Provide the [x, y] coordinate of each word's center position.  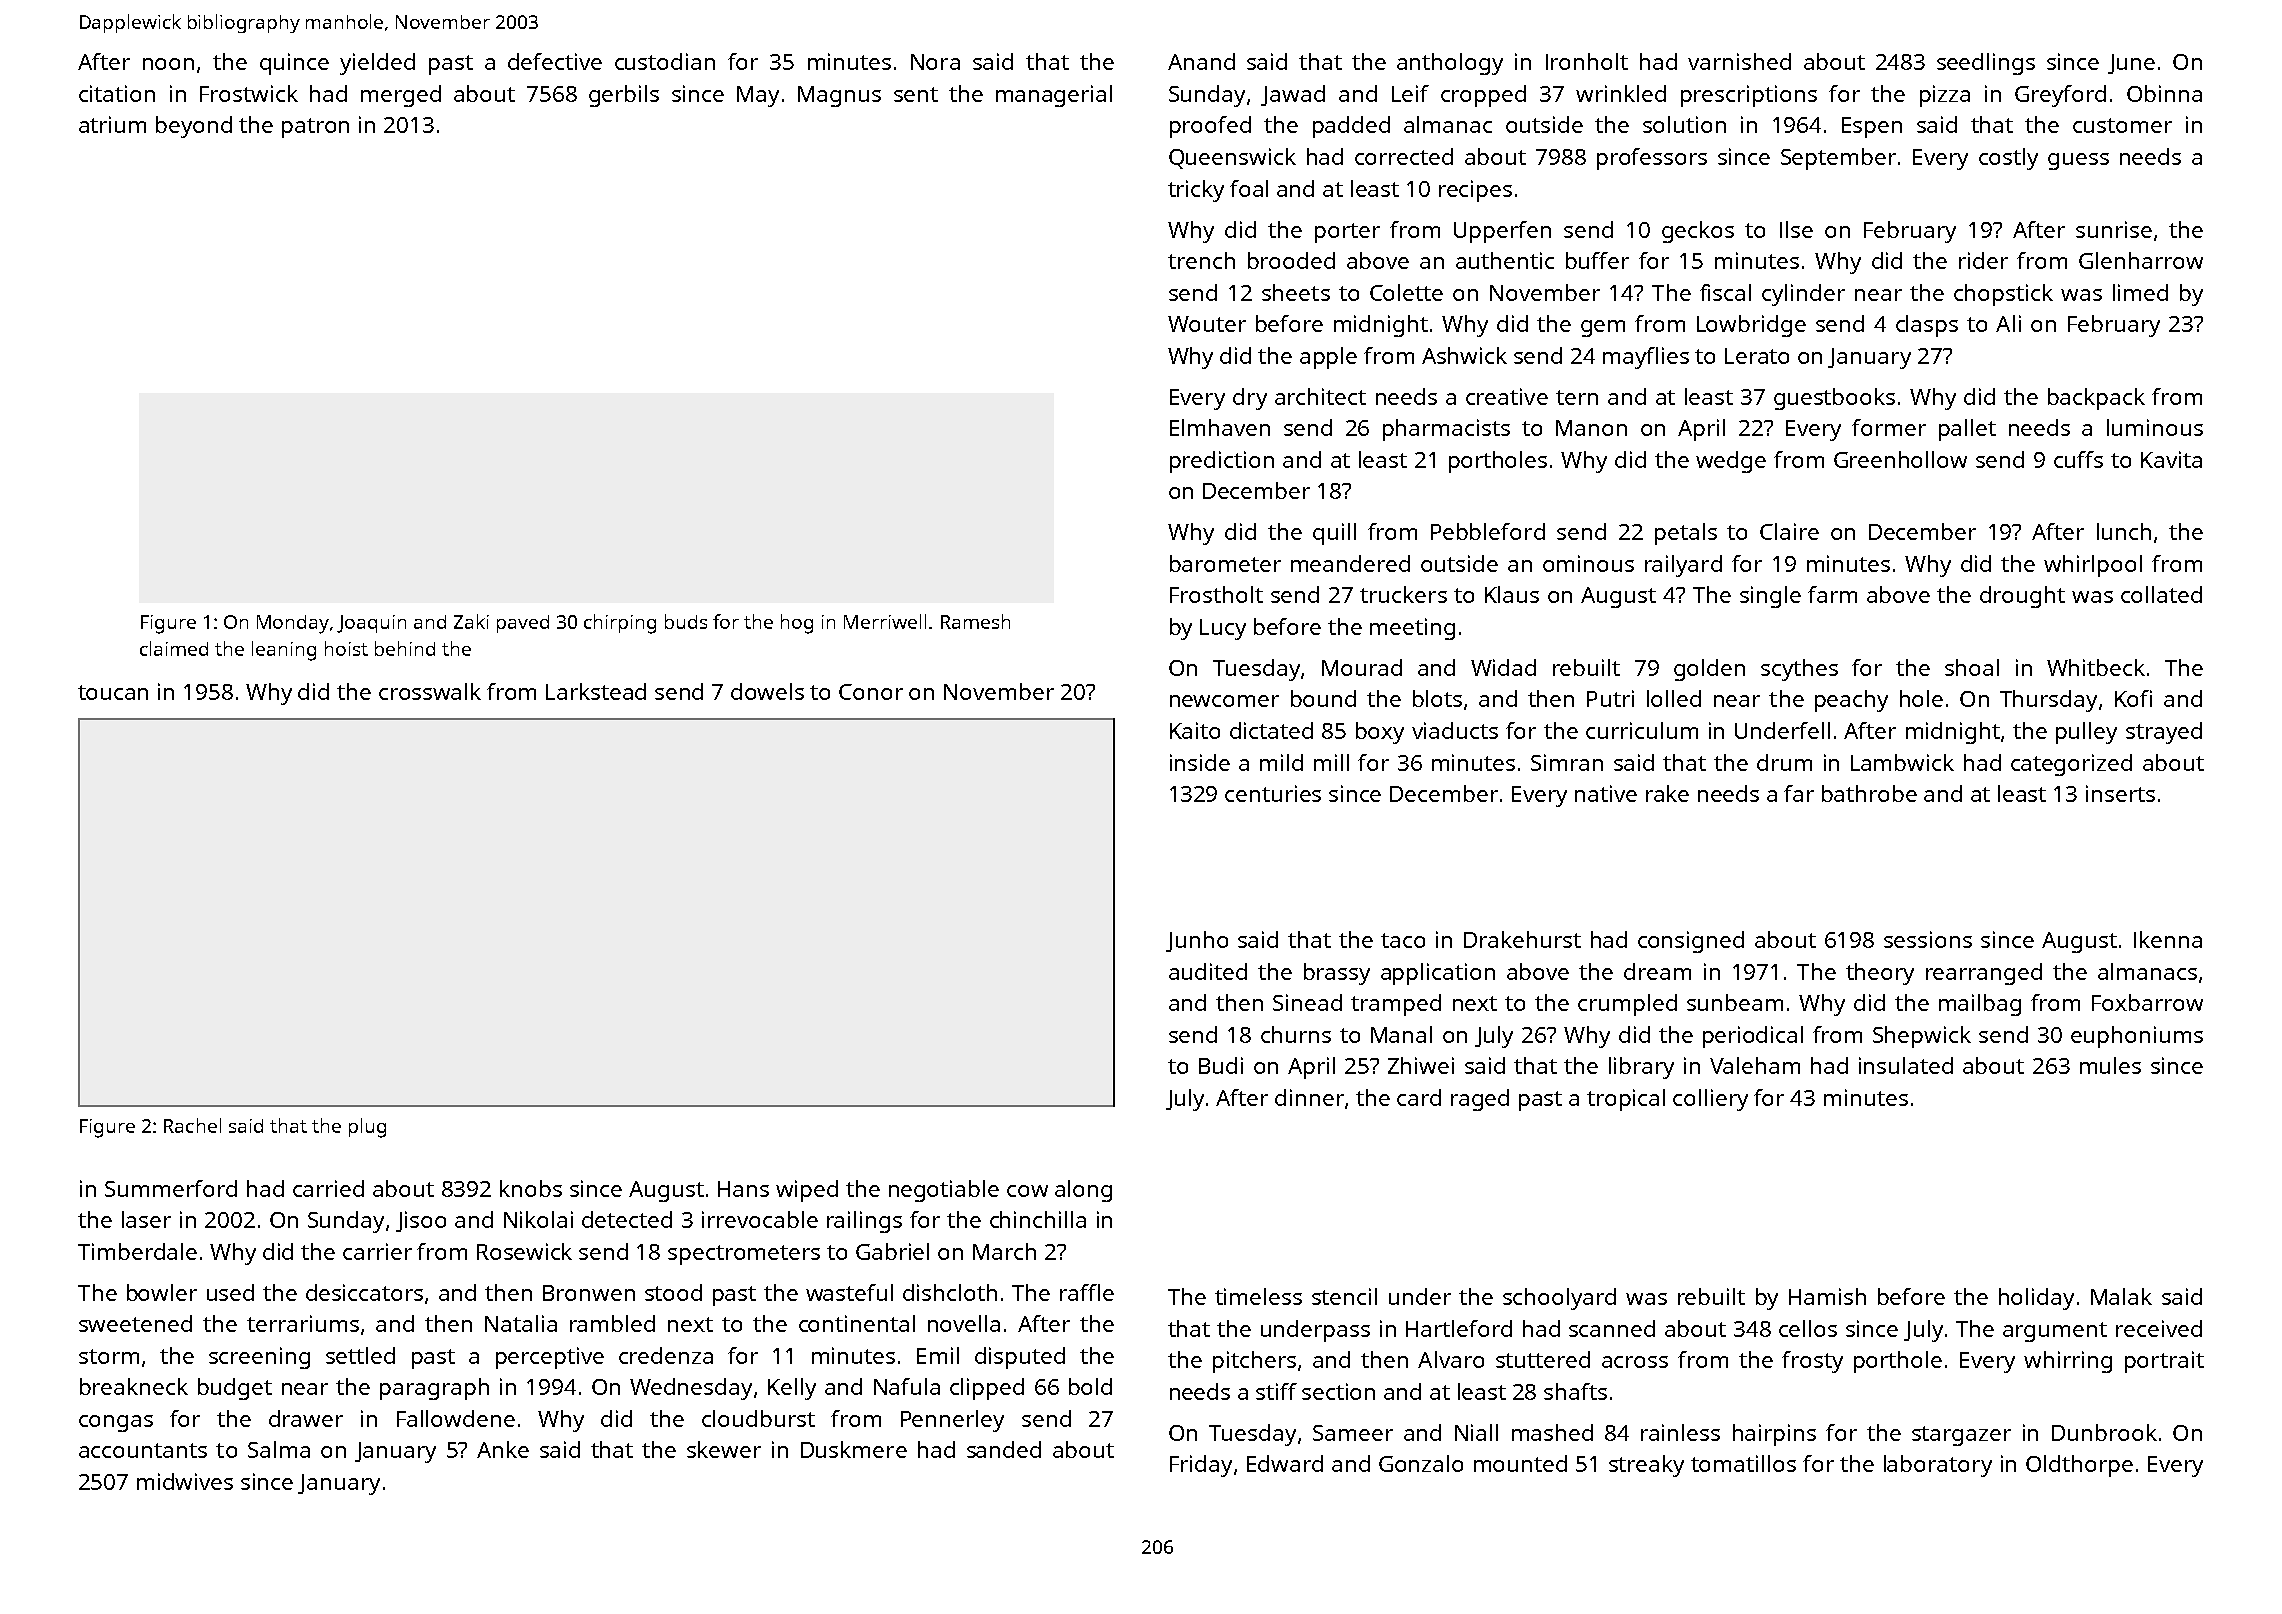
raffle [1087, 1292]
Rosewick [524, 1251]
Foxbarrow [2147, 1002]
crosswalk [430, 691]
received [2159, 1328]
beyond [194, 127]
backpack [2096, 399]
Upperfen [1502, 232]
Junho [1197, 941]
